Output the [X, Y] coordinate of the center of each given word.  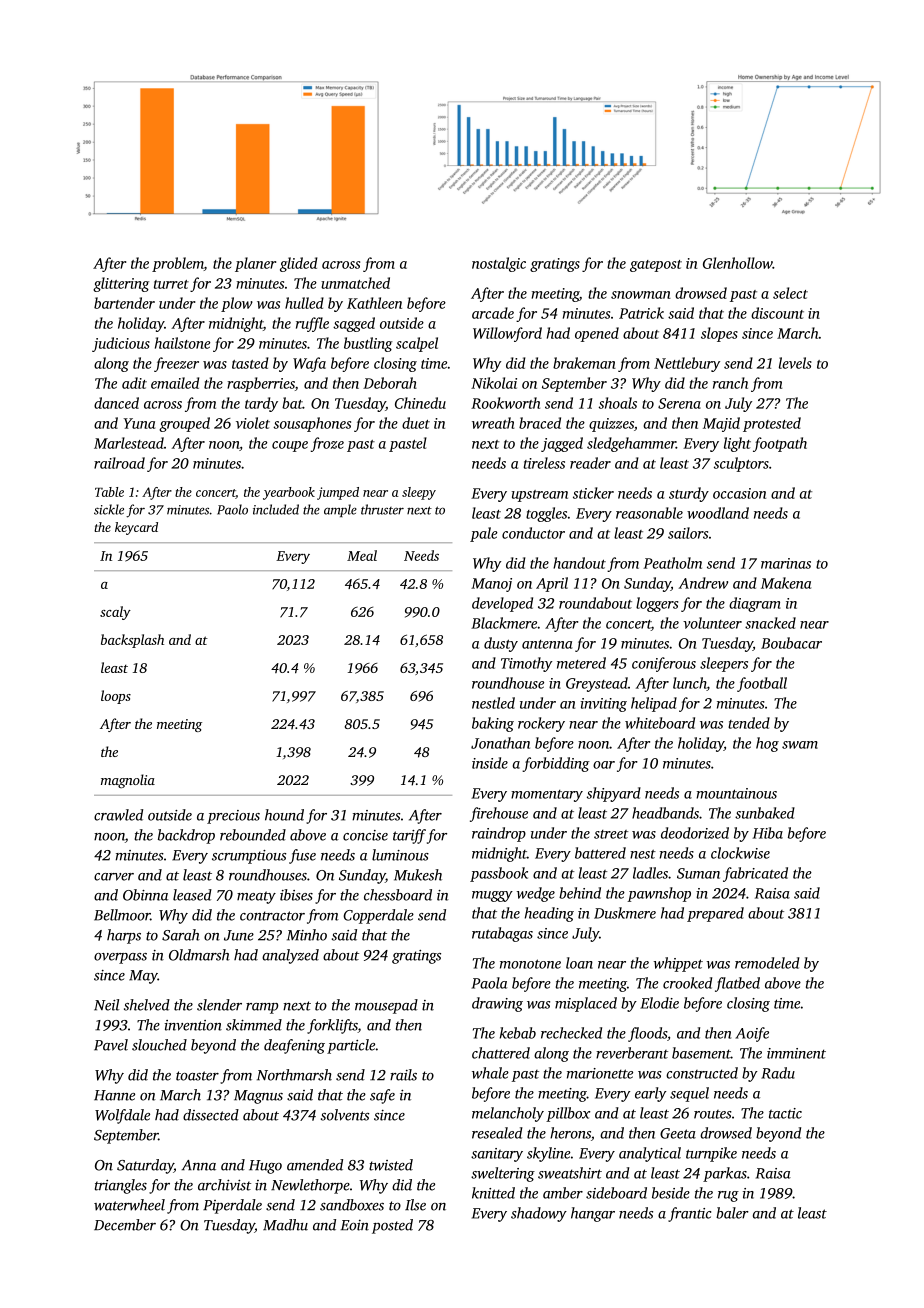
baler [732, 1213]
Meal [362, 555]
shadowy [539, 1214]
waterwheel [129, 1205]
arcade [493, 313]
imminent [796, 1053]
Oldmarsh [199, 955]
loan [579, 963]
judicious [121, 344]
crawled [118, 815]
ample [340, 510]
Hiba [768, 833]
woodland [718, 513]
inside [490, 763]
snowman [641, 295]
